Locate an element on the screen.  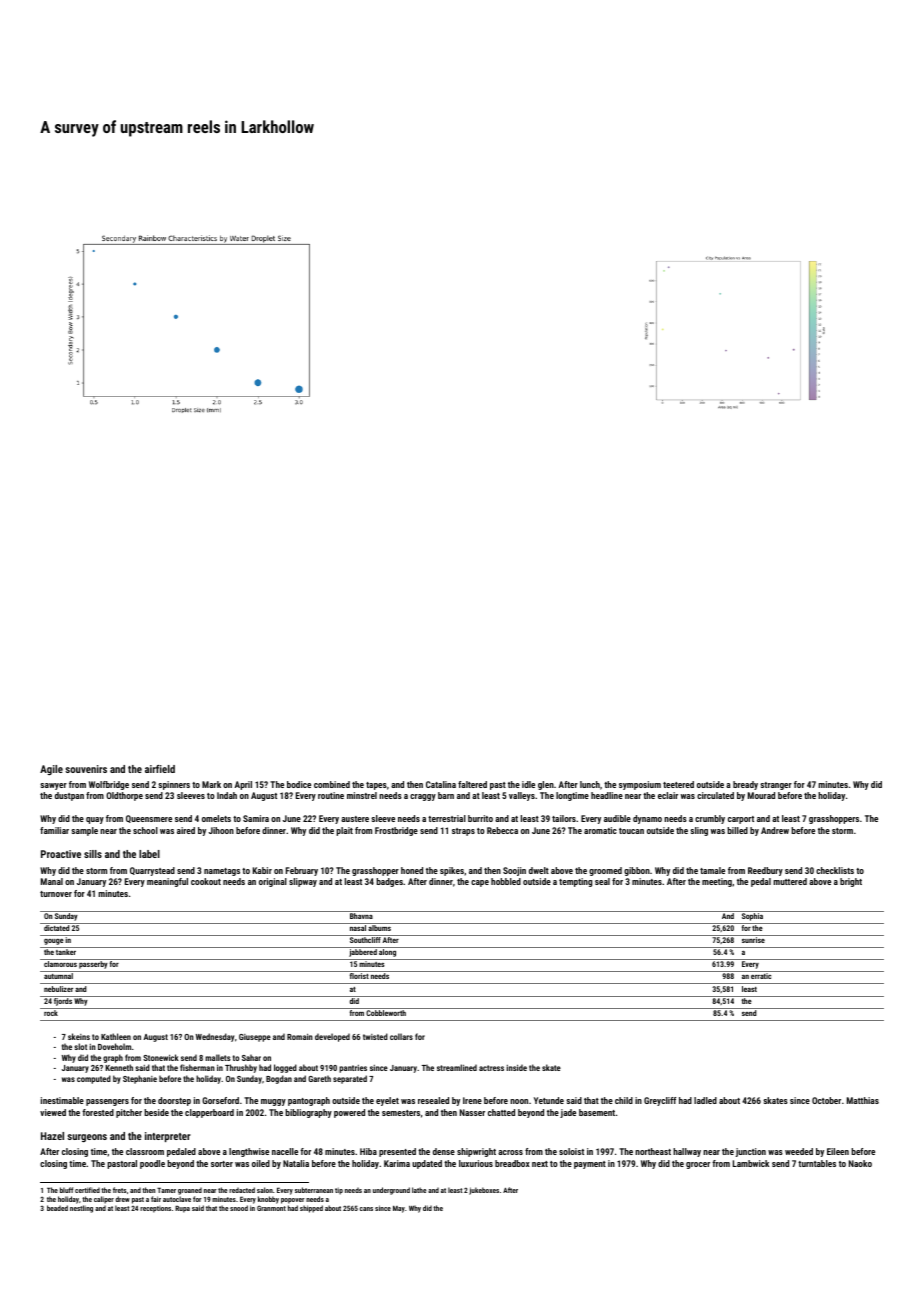
Matthias is located at coordinates (863, 1100).
